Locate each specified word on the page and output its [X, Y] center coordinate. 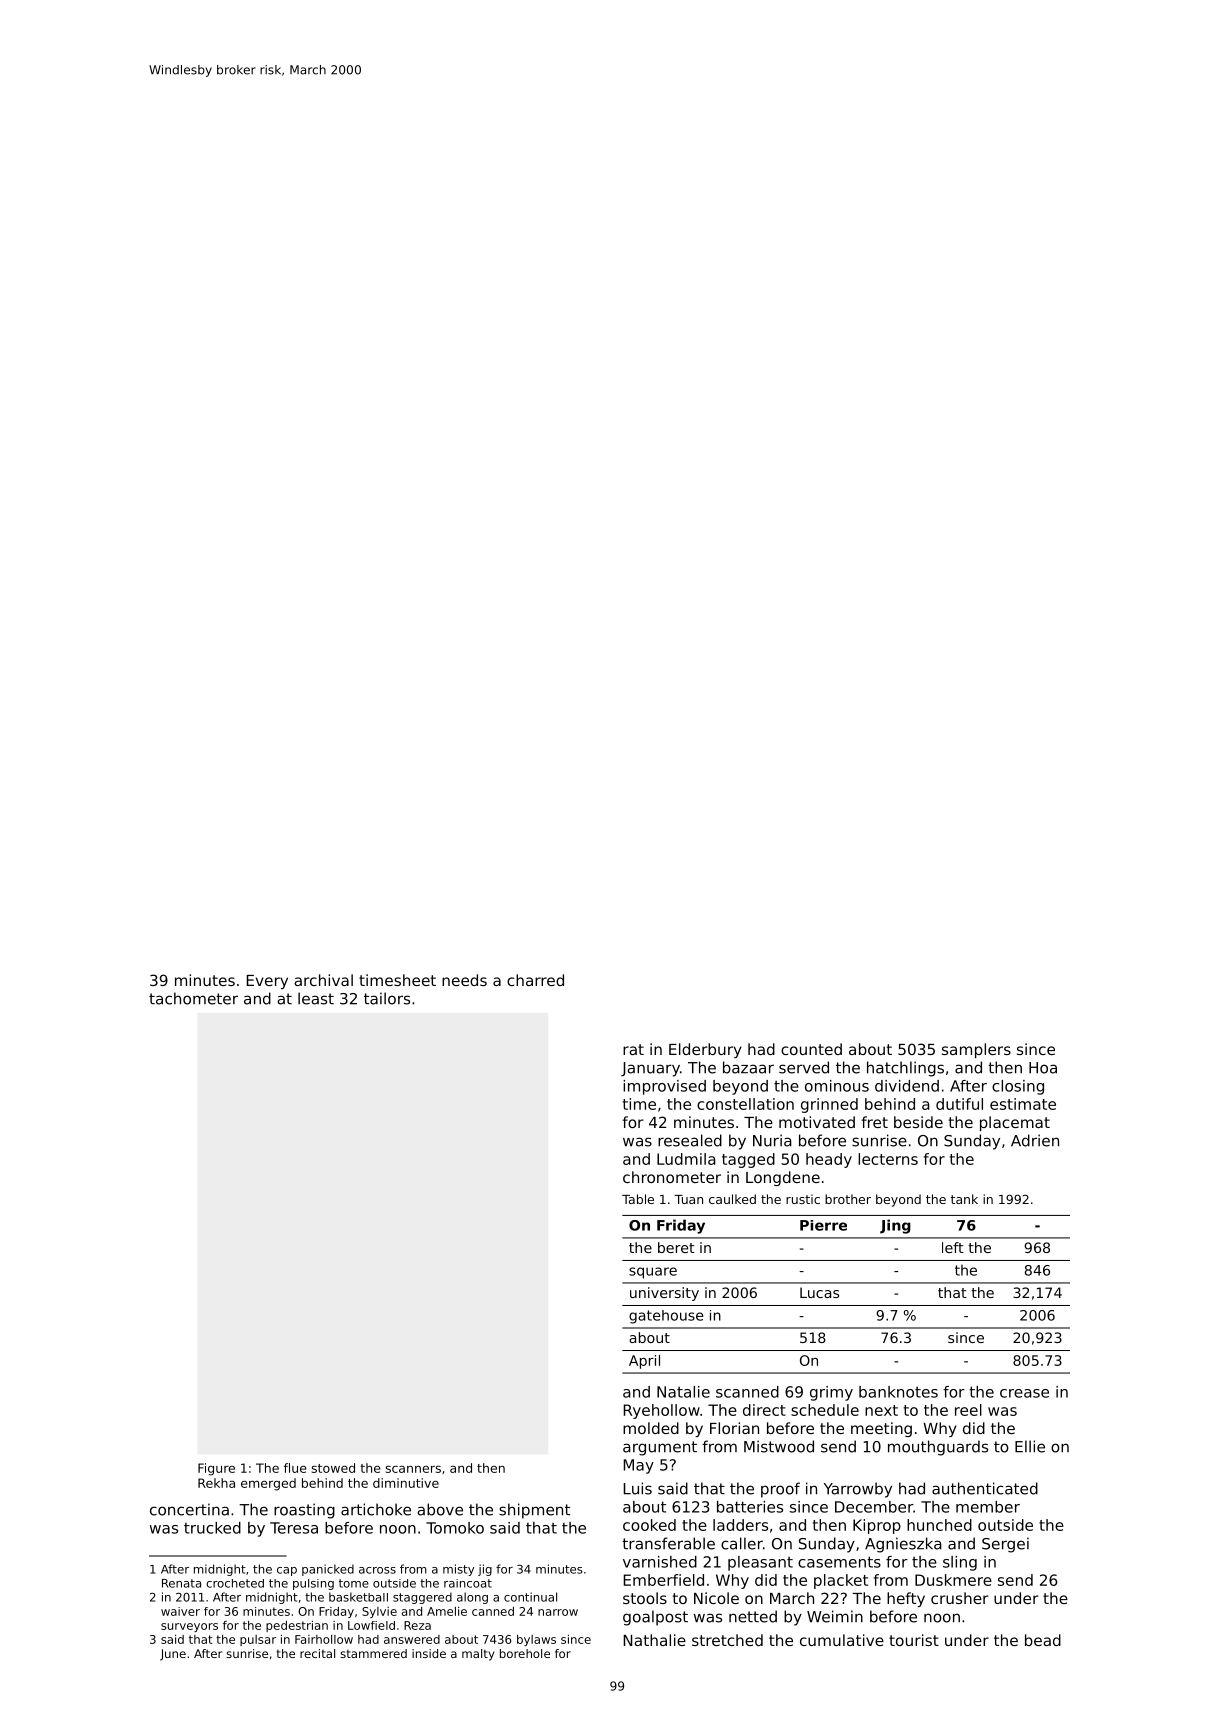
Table [638, 1199]
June [173, 1655]
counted [811, 1049]
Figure [216, 1469]
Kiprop [877, 1526]
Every [267, 982]
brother [848, 1199]
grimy [831, 1393]
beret [676, 1247]
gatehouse [666, 1317]
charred [535, 980]
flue [295, 1468]
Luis [637, 1488]
